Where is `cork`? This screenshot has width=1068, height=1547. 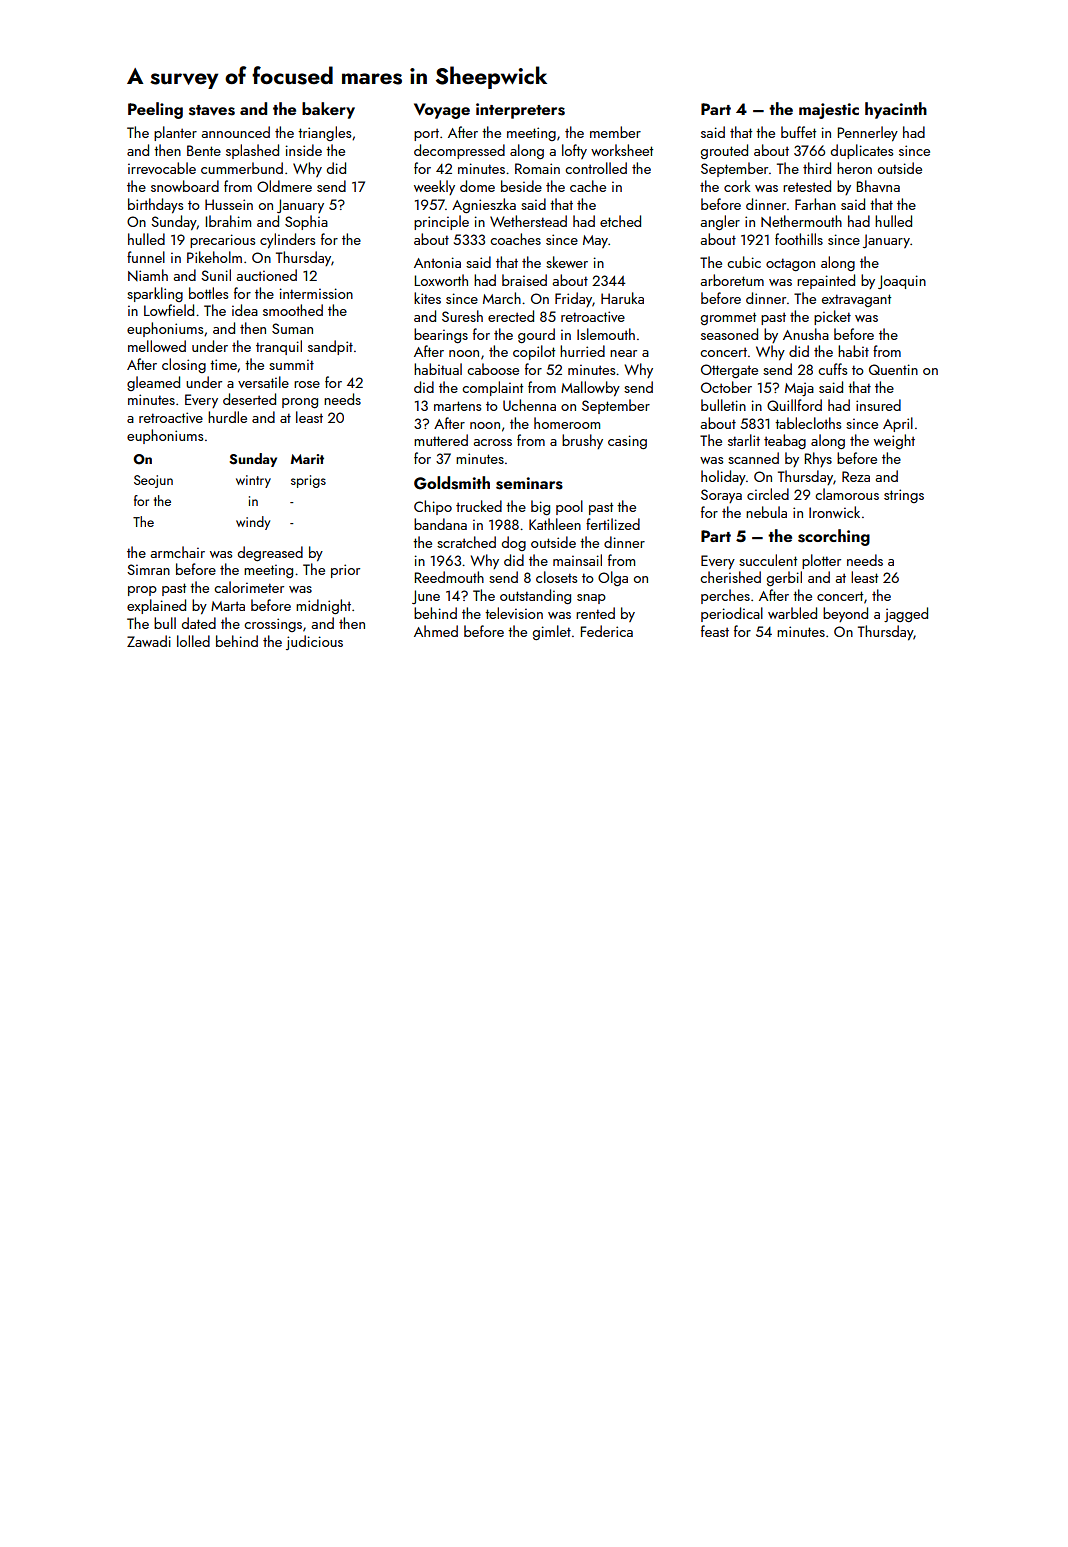
cork is located at coordinates (737, 186).
